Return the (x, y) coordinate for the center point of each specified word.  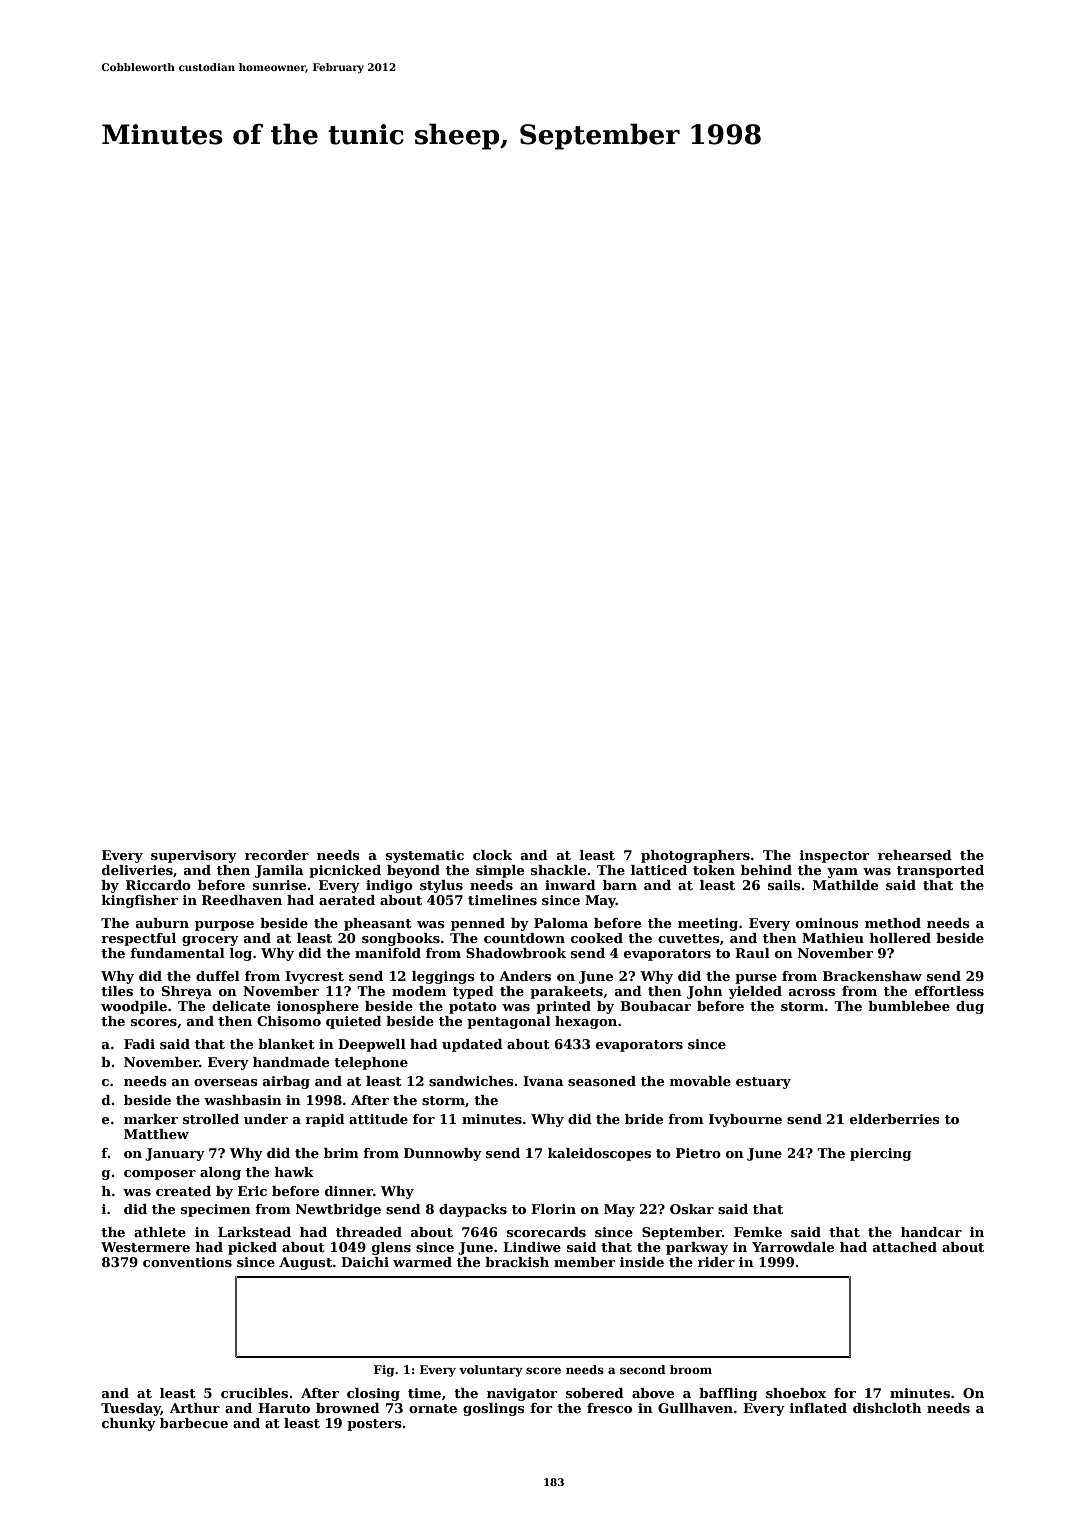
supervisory (194, 856)
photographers (695, 856)
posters (374, 1425)
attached (905, 1247)
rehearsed (915, 855)
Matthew (156, 1134)
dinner (349, 1191)
